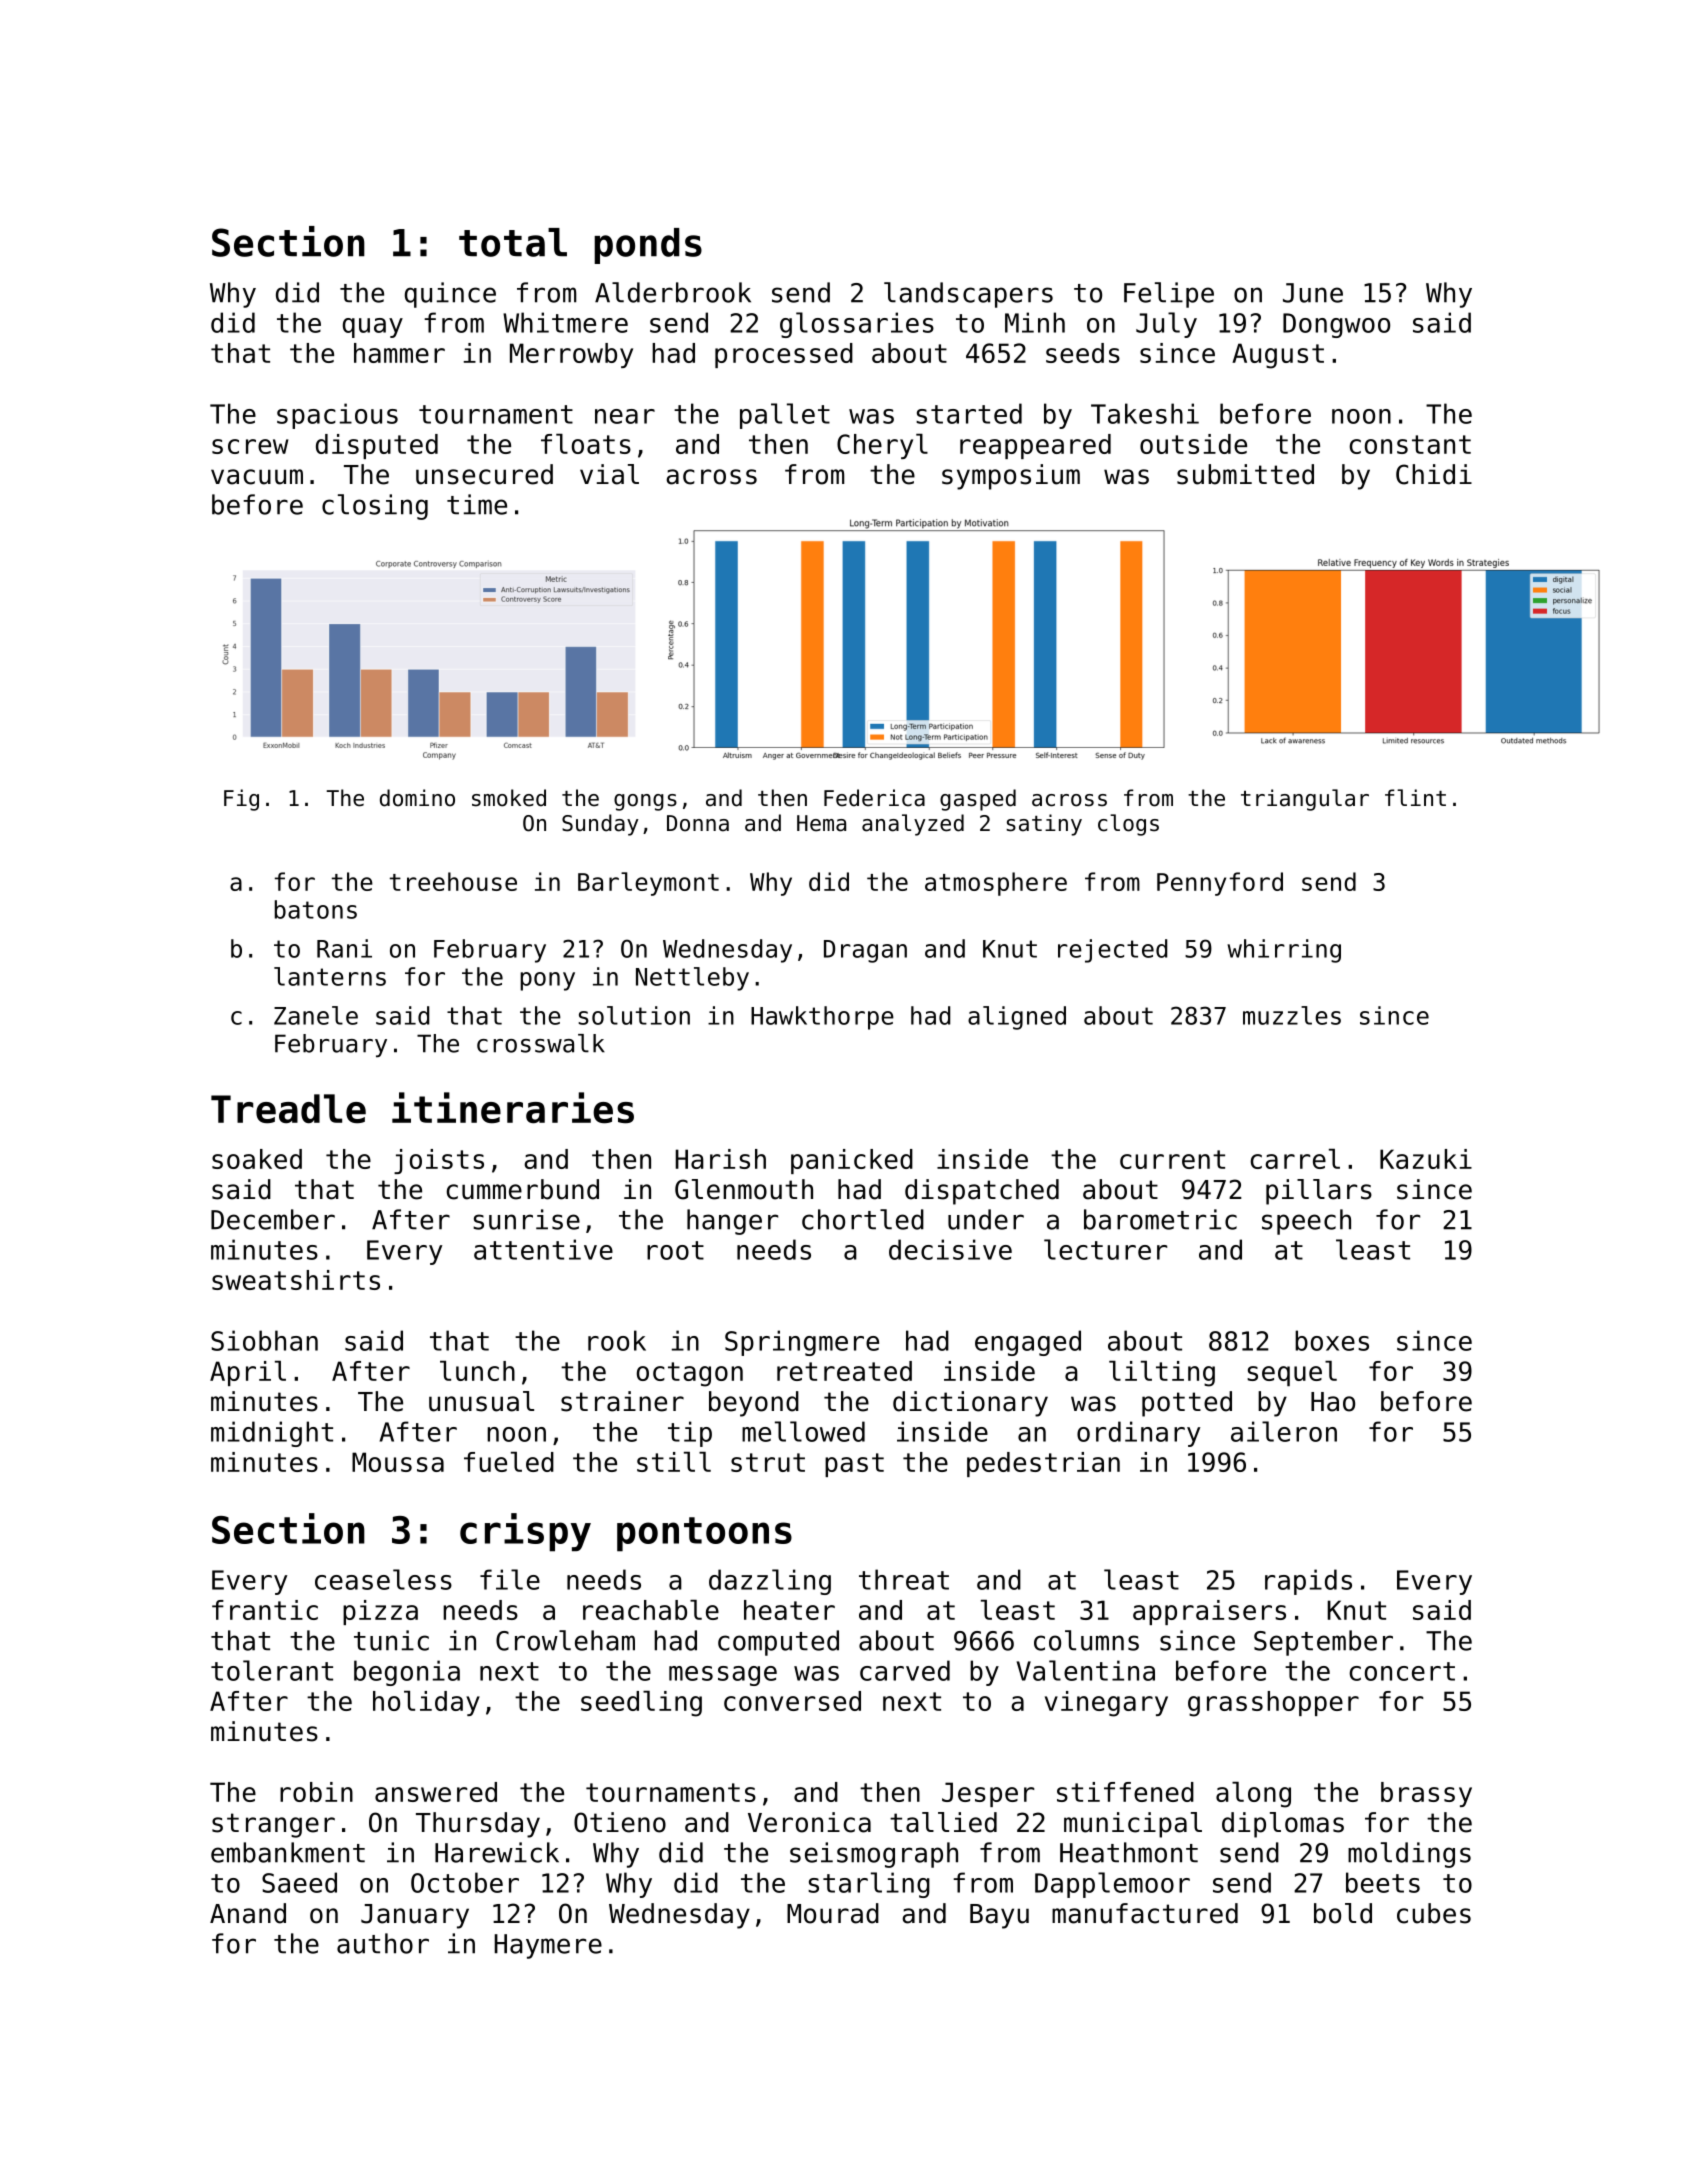 Image resolution: width=1683 pixels, height=2178 pixels. I want to click on triangular, so click(1305, 800).
